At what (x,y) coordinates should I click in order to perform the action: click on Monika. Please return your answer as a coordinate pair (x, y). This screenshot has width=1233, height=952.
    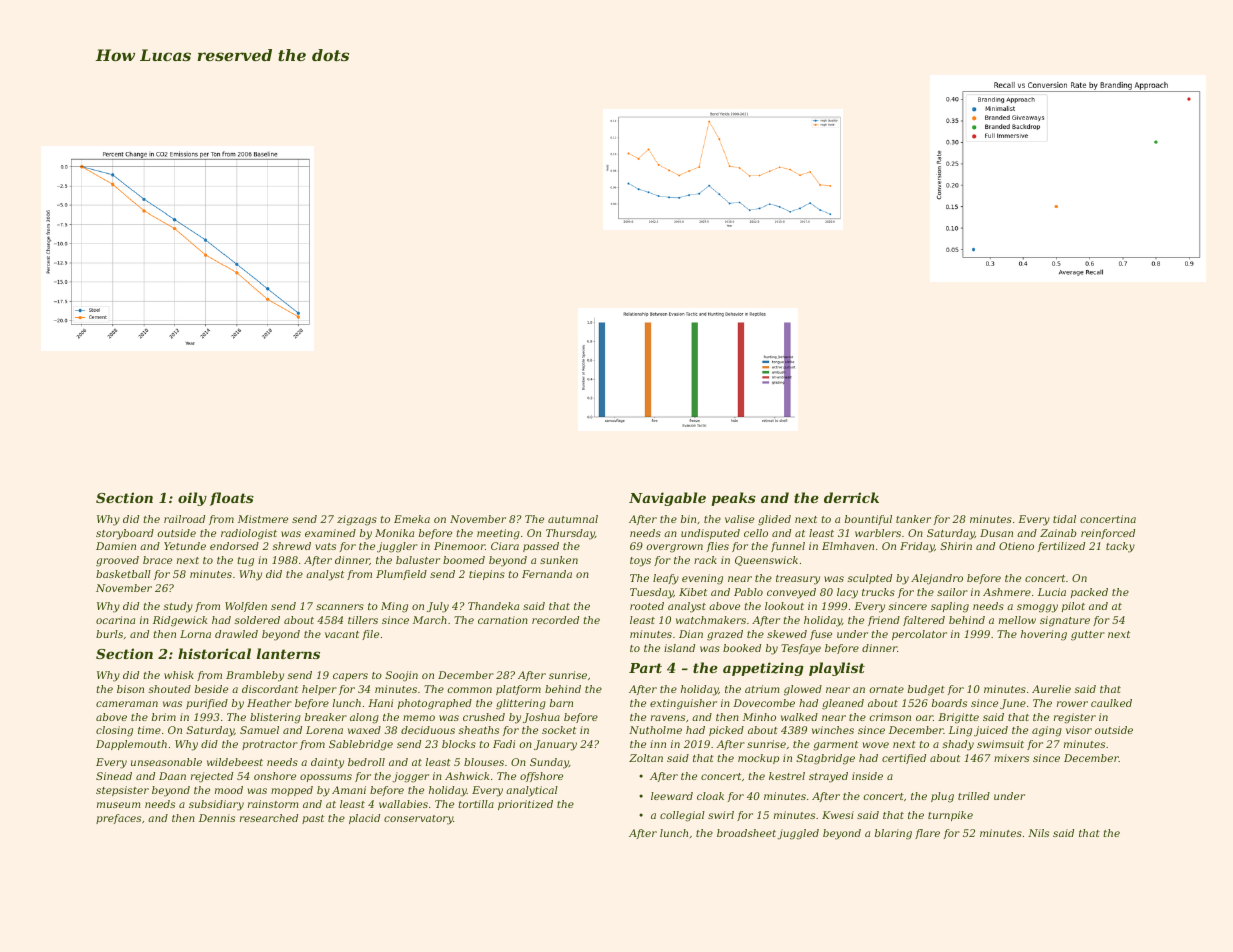
    Looking at the image, I should click on (394, 533).
